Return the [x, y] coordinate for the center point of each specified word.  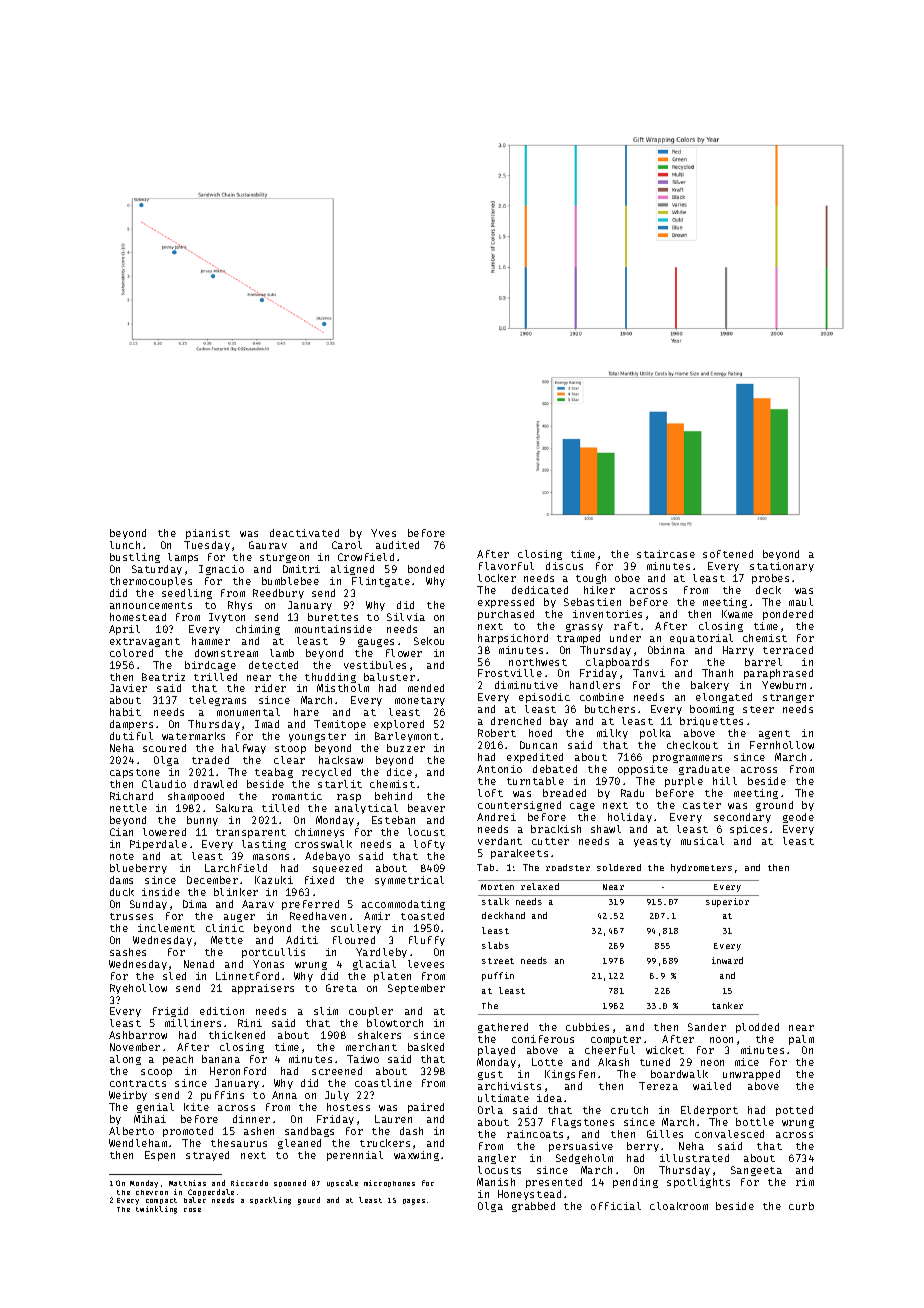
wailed [712, 1086]
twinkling [156, 1210]
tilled [280, 808]
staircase [666, 554]
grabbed [533, 1207]
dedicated [540, 590]
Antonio [499, 769]
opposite [643, 770]
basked [426, 1047]
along [125, 1060]
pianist [208, 534]
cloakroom [679, 1206]
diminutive [526, 685]
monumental [248, 712]
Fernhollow [782, 745]
